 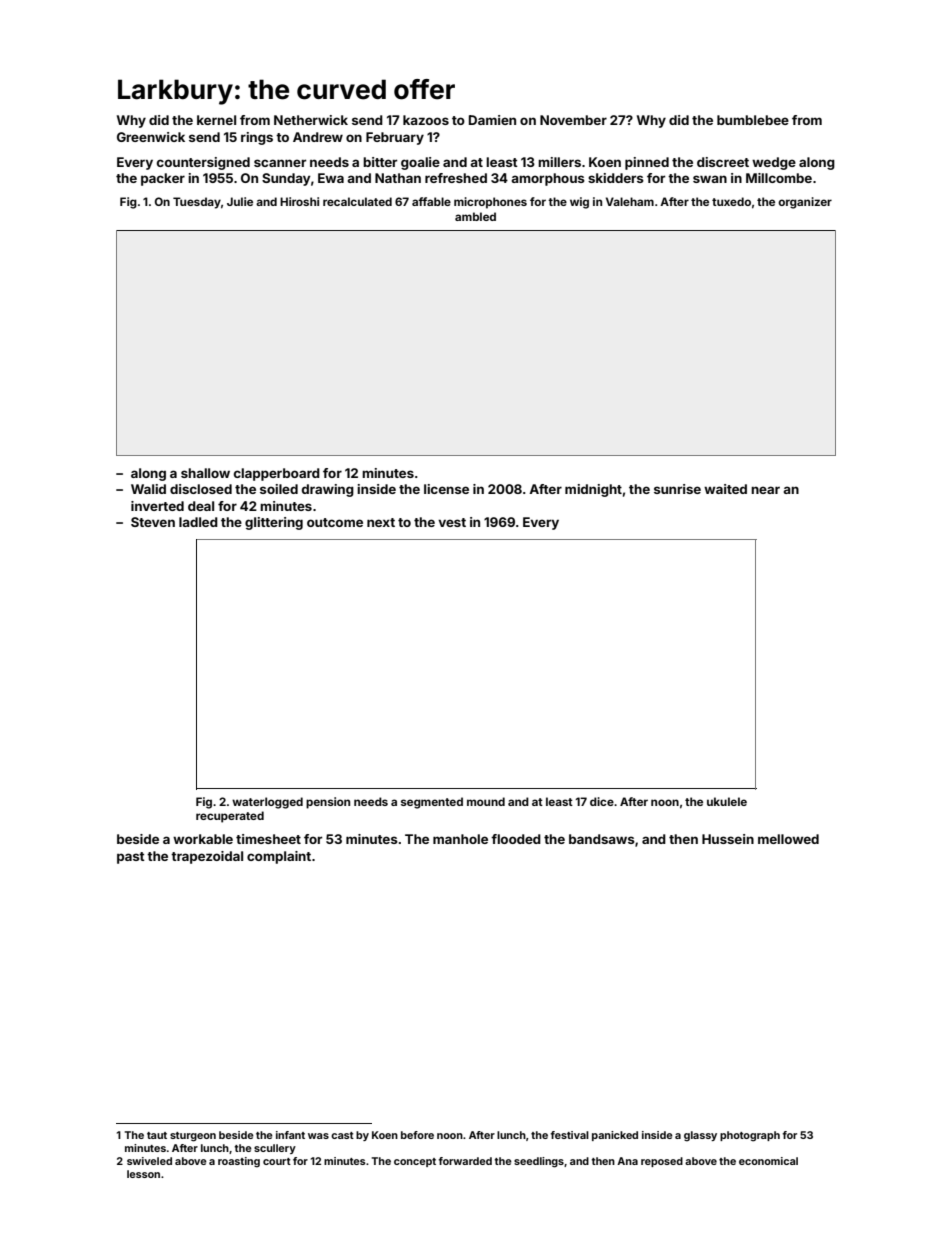 I want to click on bumblebee, so click(x=753, y=120).
